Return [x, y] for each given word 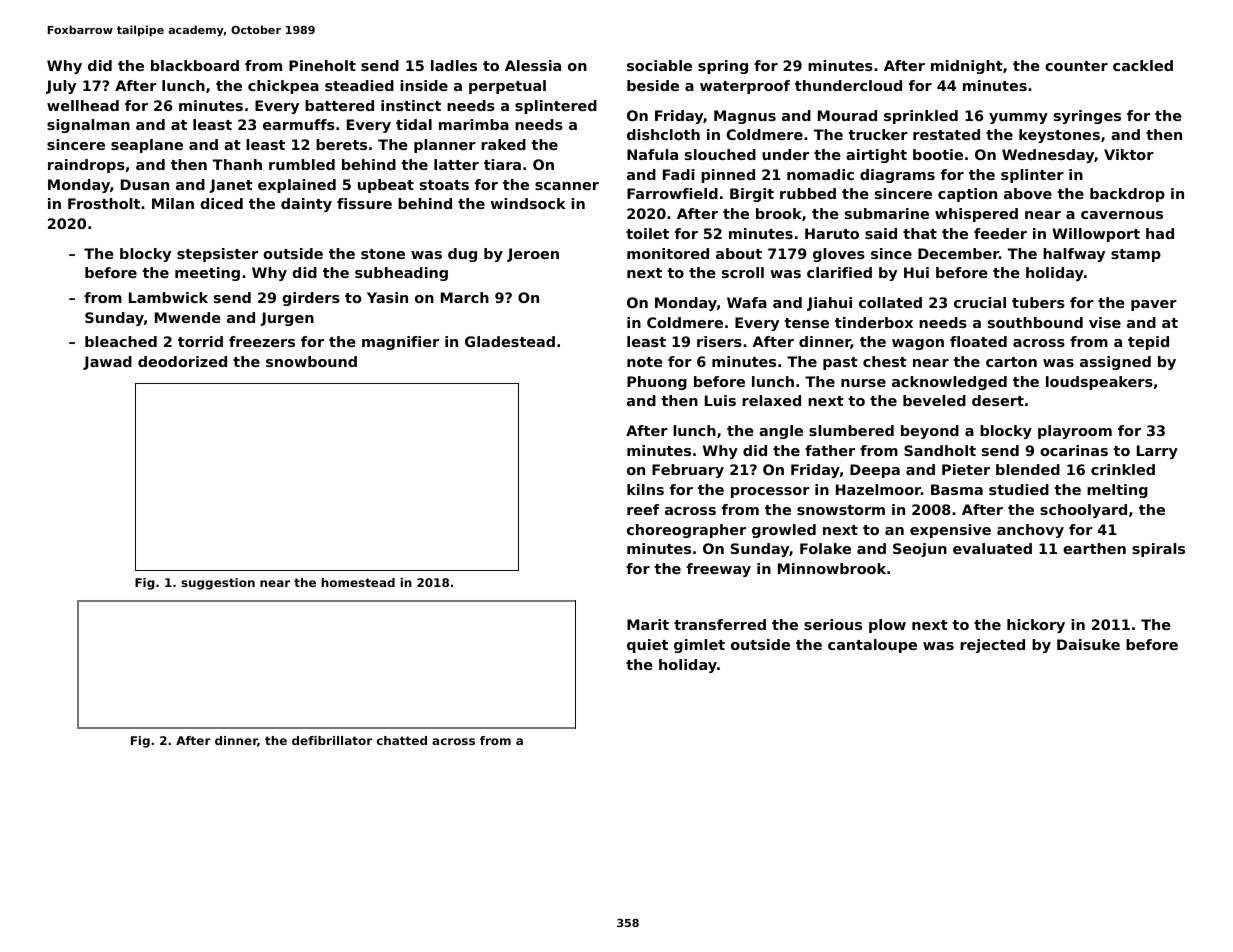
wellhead [83, 105]
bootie [938, 154]
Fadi [678, 174]
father [830, 450]
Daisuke [1088, 644]
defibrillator [332, 740]
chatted [402, 740]
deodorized [182, 361]
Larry [1157, 452]
